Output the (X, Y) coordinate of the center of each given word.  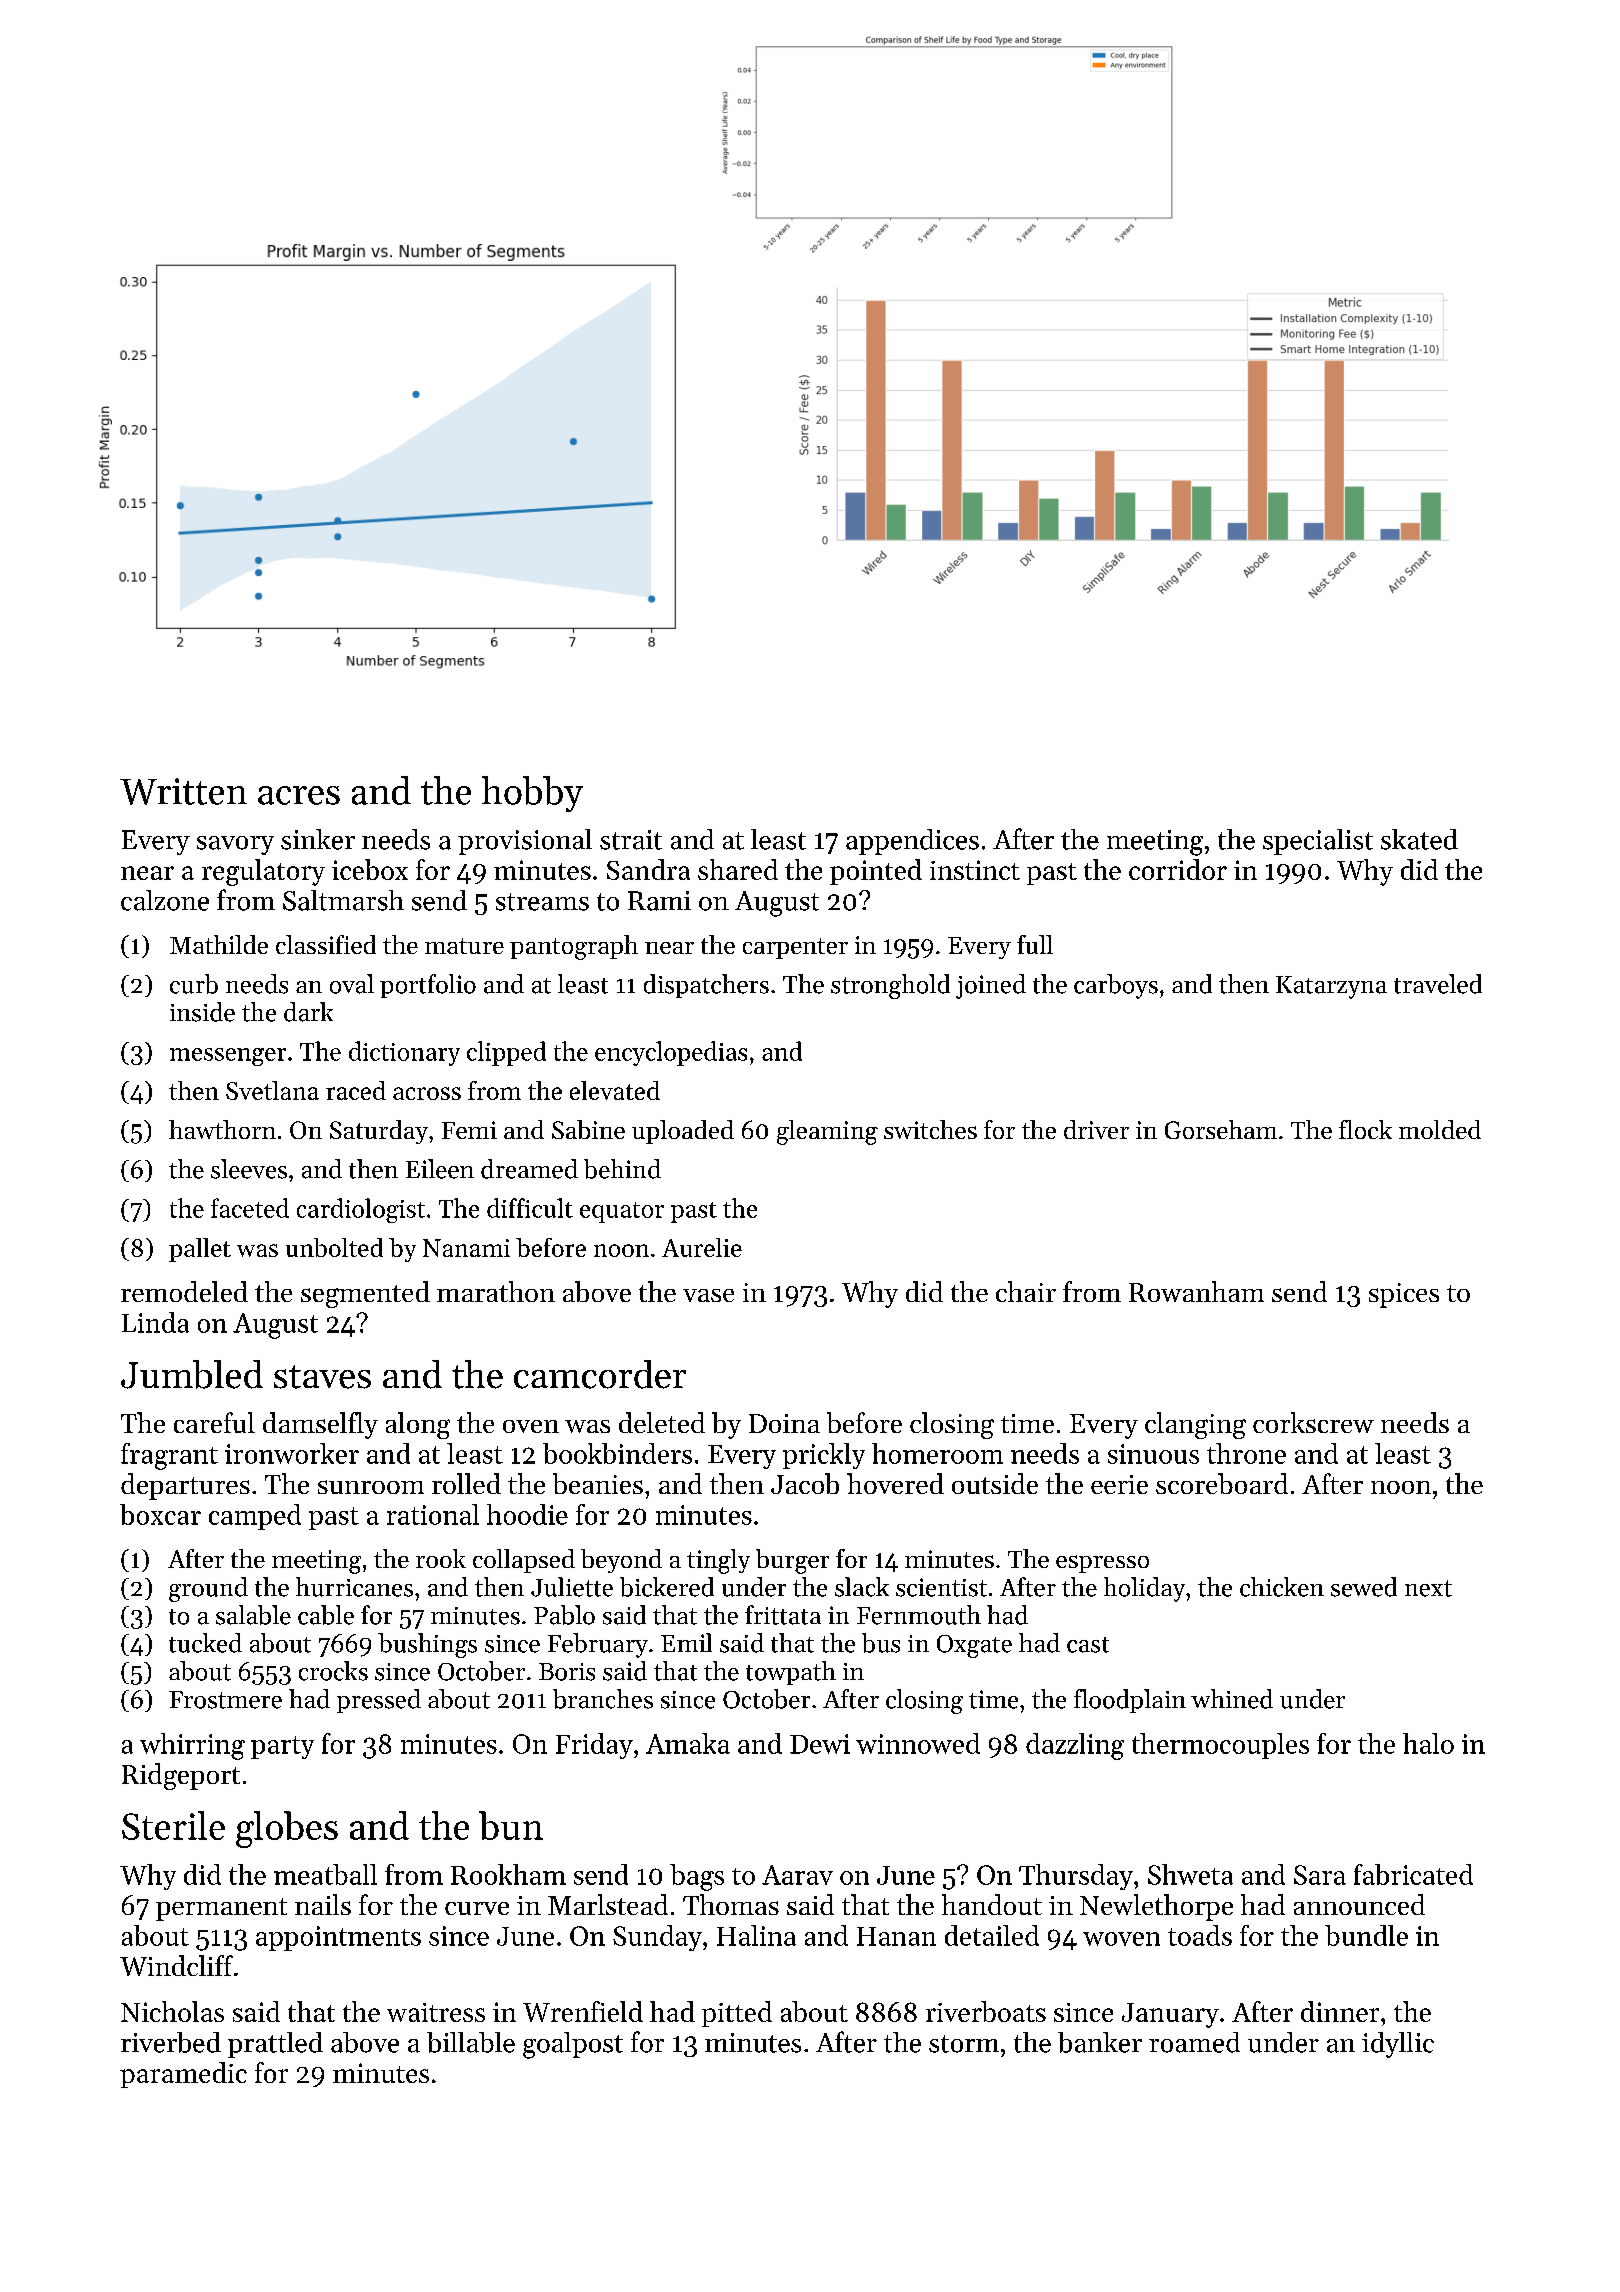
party (282, 1747)
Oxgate (974, 1646)
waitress (436, 2012)
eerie (1119, 1484)
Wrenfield (583, 2011)
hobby (532, 794)
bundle (1366, 1935)
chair (1026, 1291)
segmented (365, 1294)
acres (299, 795)
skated (1419, 839)
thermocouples (1220, 1746)
